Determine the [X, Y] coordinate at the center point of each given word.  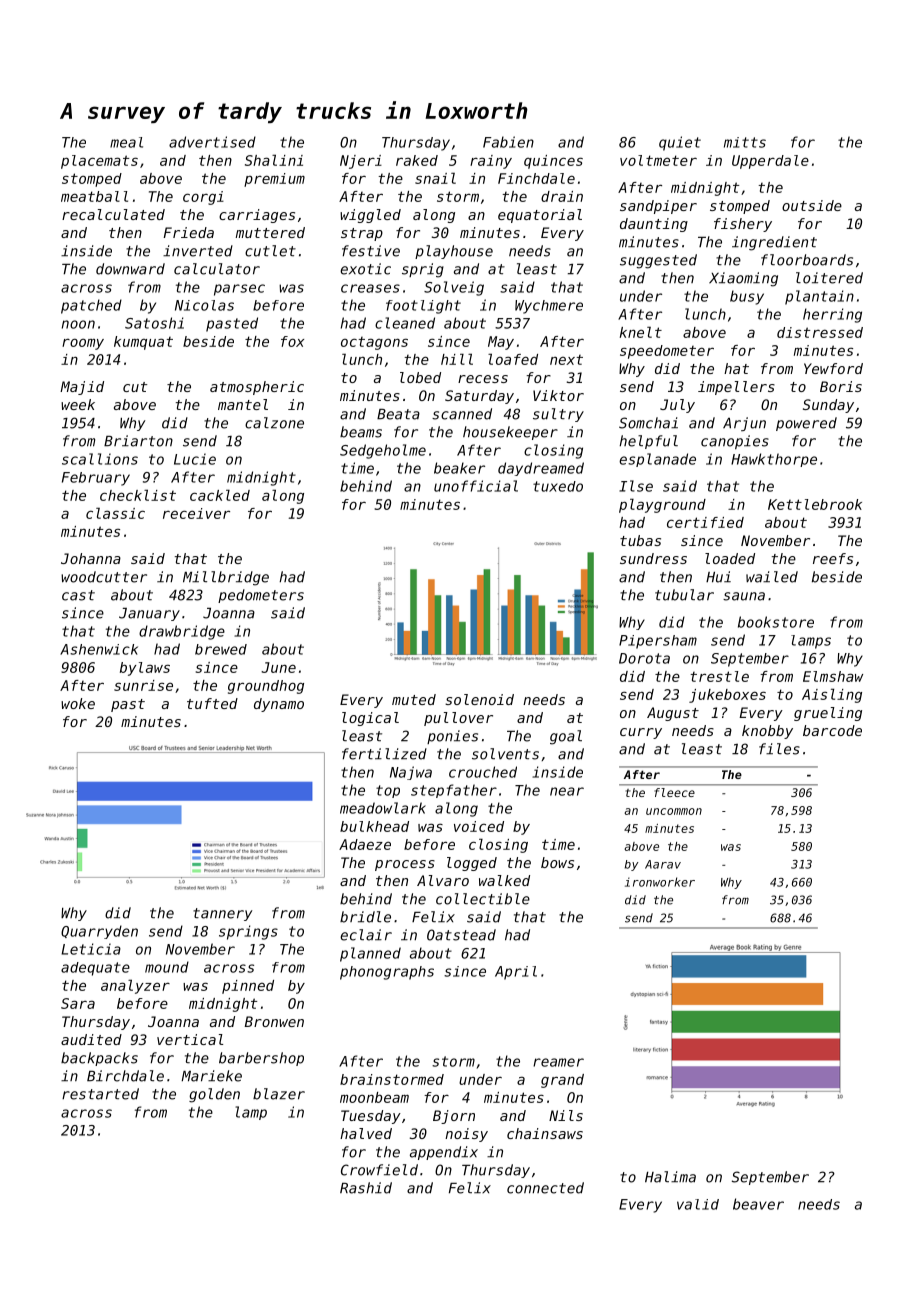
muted [414, 699]
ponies [452, 737]
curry [641, 733]
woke [78, 703]
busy [747, 297]
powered [806, 424]
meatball [94, 196]
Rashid [366, 1188]
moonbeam [374, 1097]
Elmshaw [833, 676]
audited [91, 1039]
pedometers [261, 596]
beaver [758, 1204]
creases [370, 288]
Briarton [138, 441]
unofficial [476, 486]
